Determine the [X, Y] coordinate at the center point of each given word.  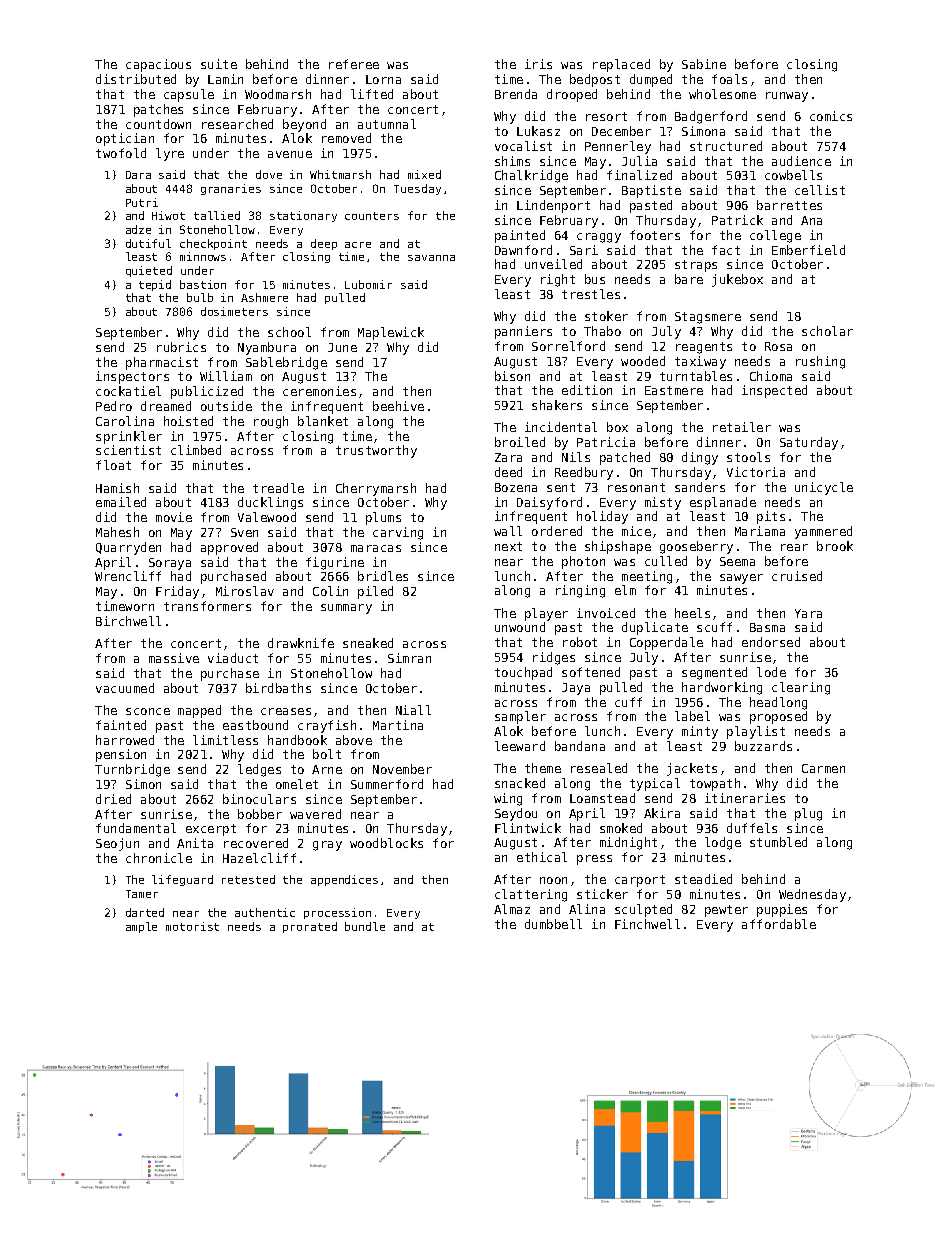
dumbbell [553, 924]
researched [237, 124]
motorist [192, 926]
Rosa [778, 346]
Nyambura [267, 348]
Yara [808, 613]
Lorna [383, 79]
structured [726, 146]
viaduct [233, 658]
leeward [520, 746]
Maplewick [391, 333]
